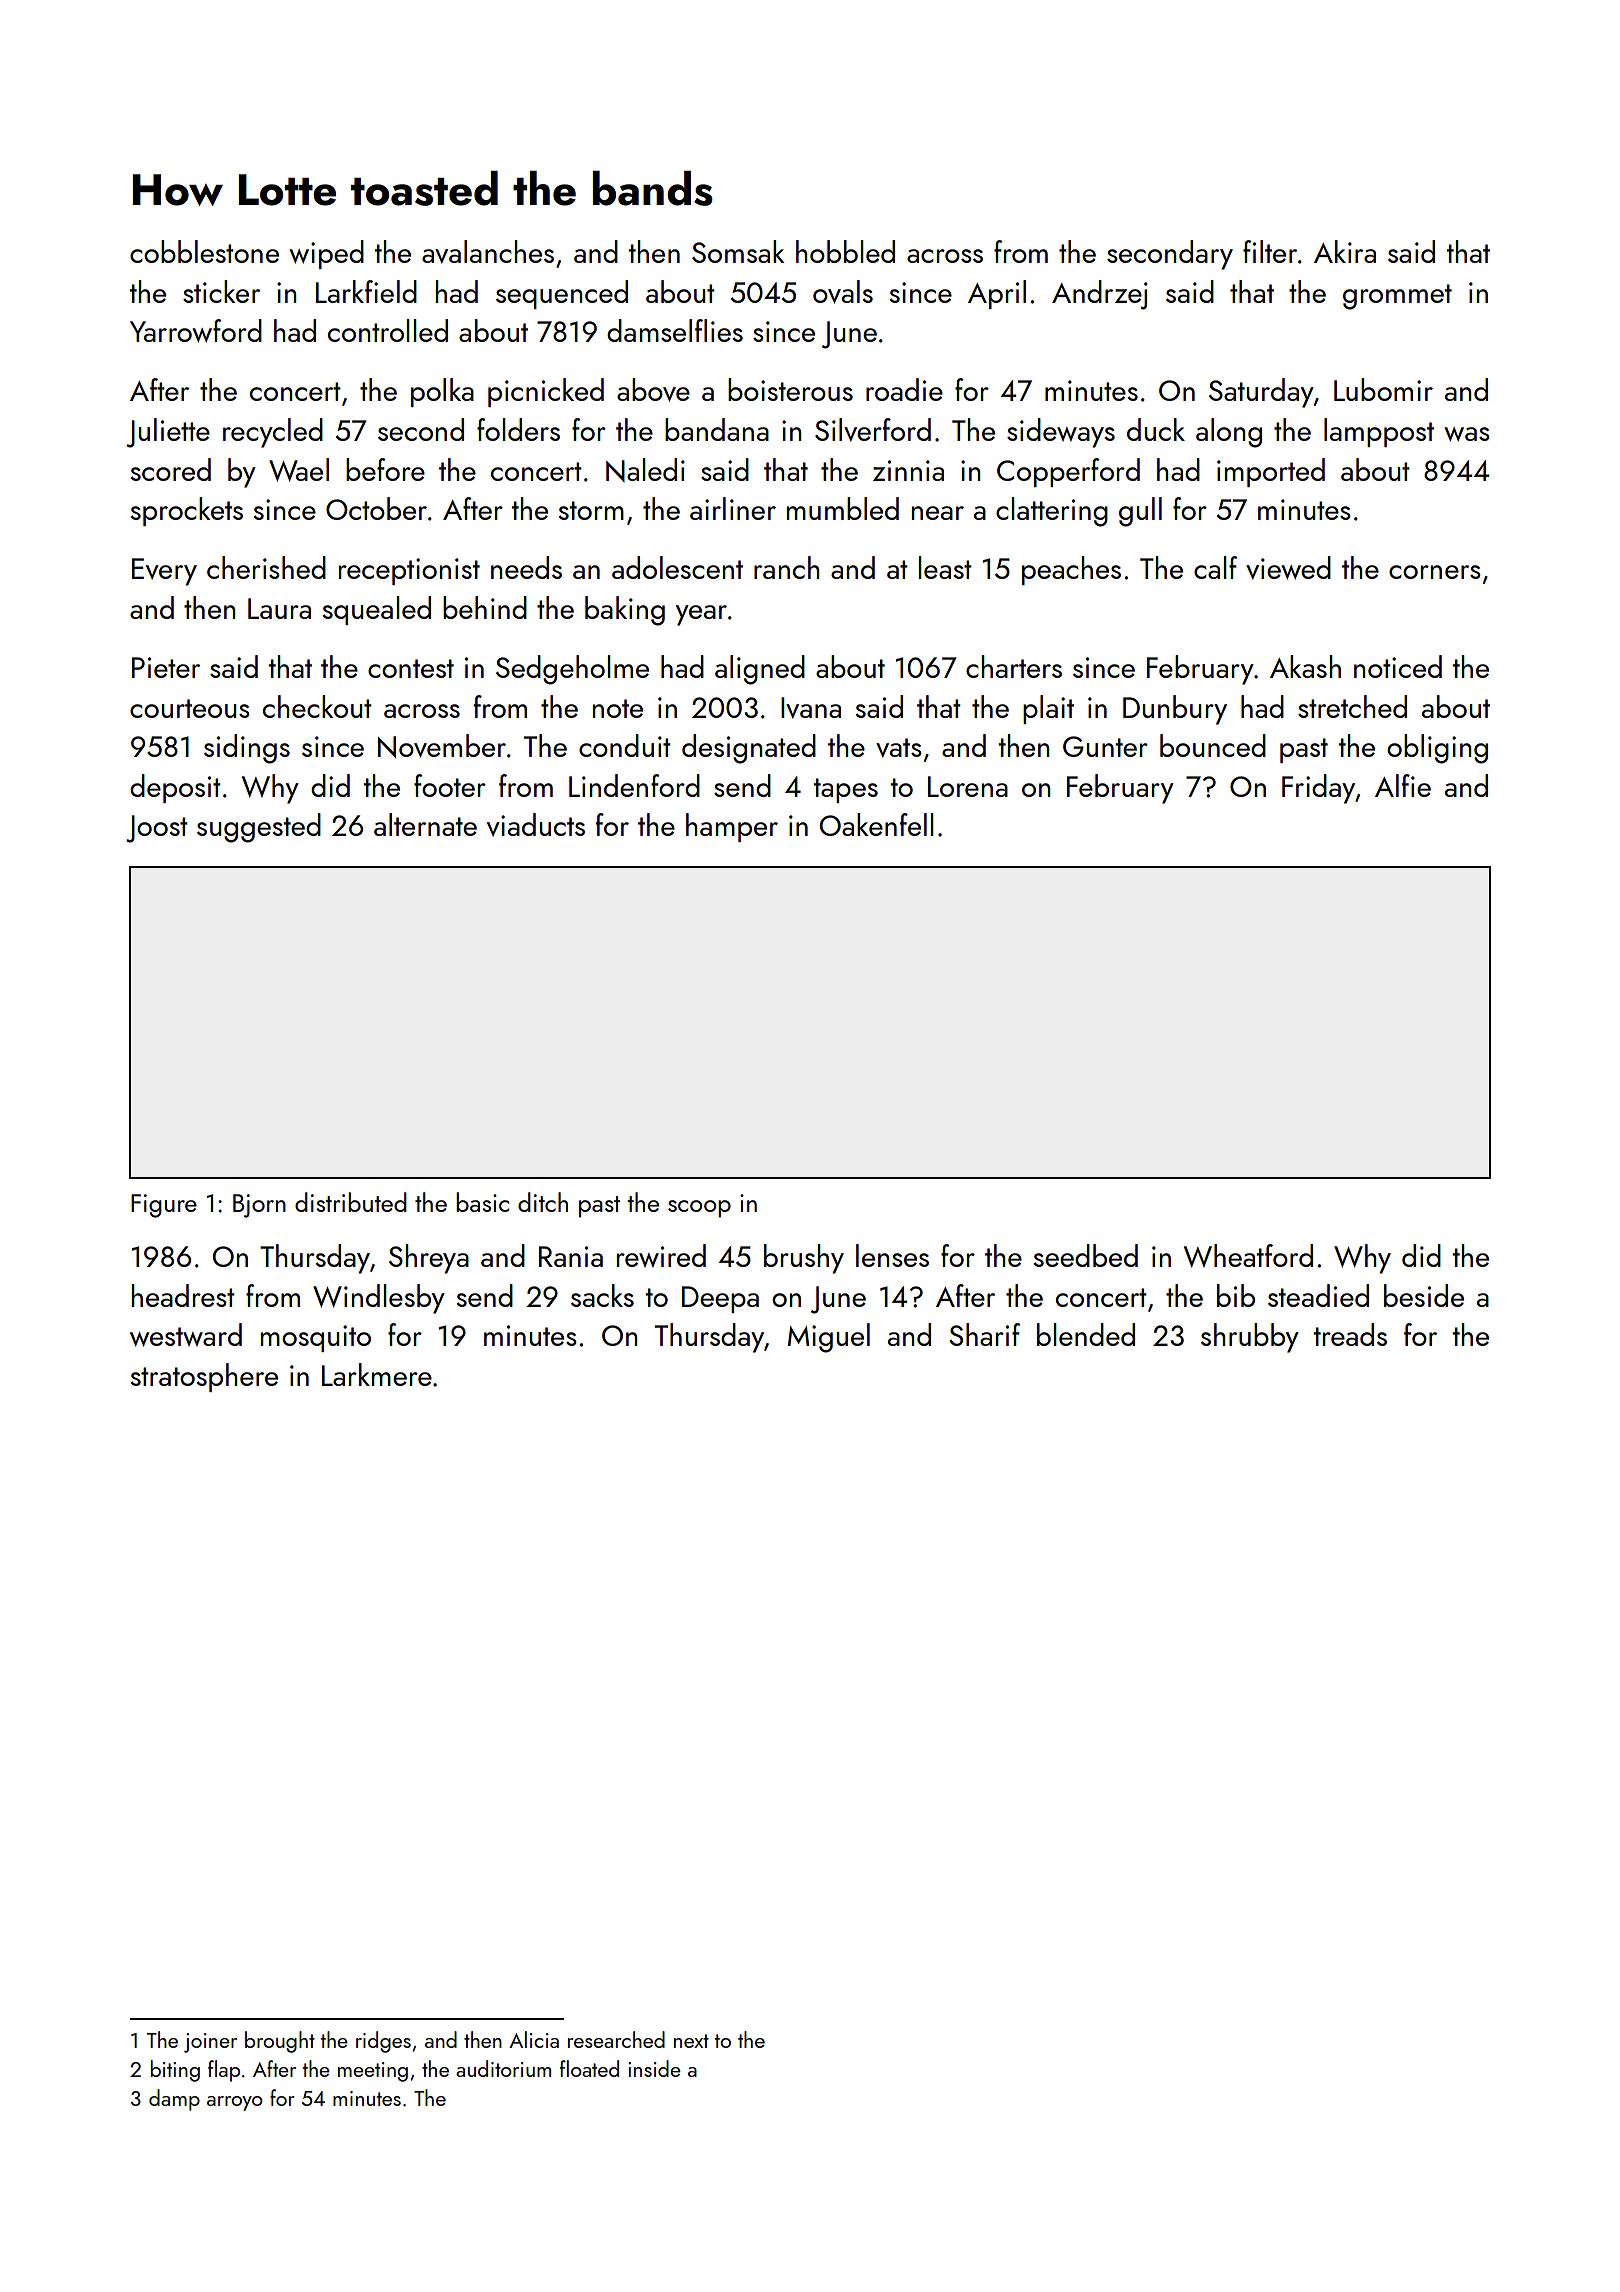 The image size is (1620, 2292). What do you see at coordinates (164, 1206) in the image?
I see `Figure` at bounding box center [164, 1206].
